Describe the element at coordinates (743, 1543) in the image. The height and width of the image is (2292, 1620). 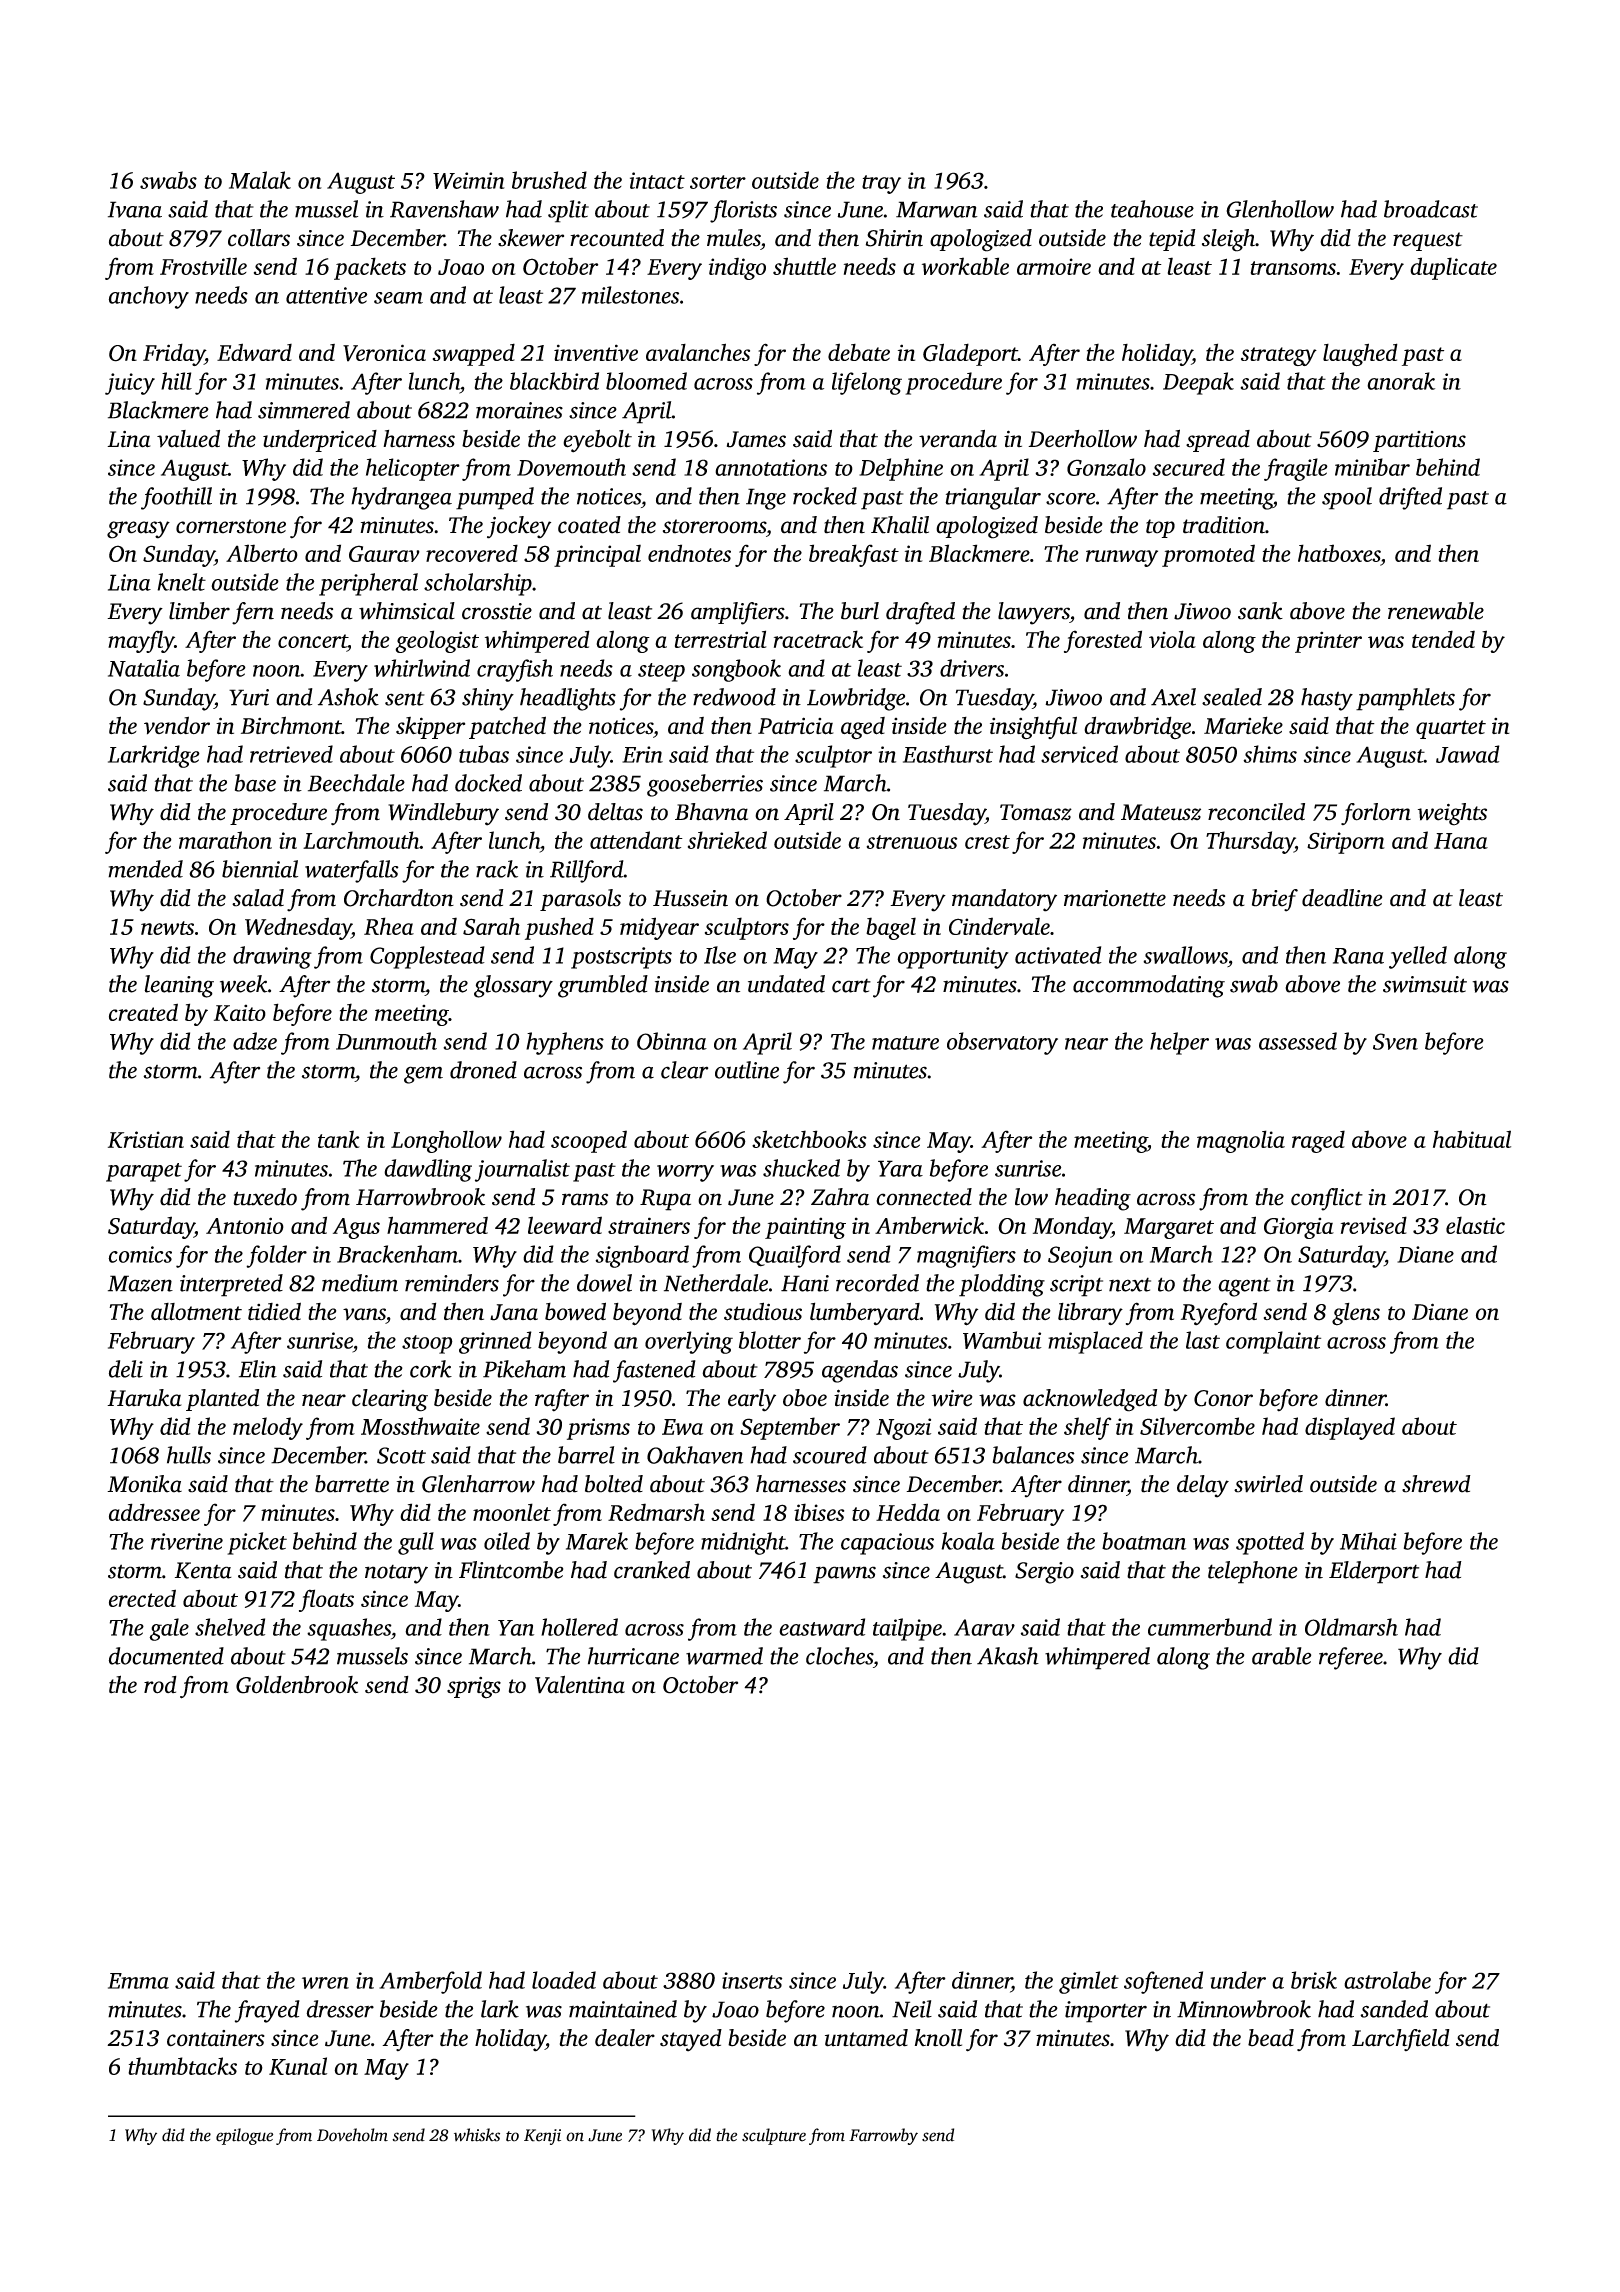
I see `midnight` at that location.
